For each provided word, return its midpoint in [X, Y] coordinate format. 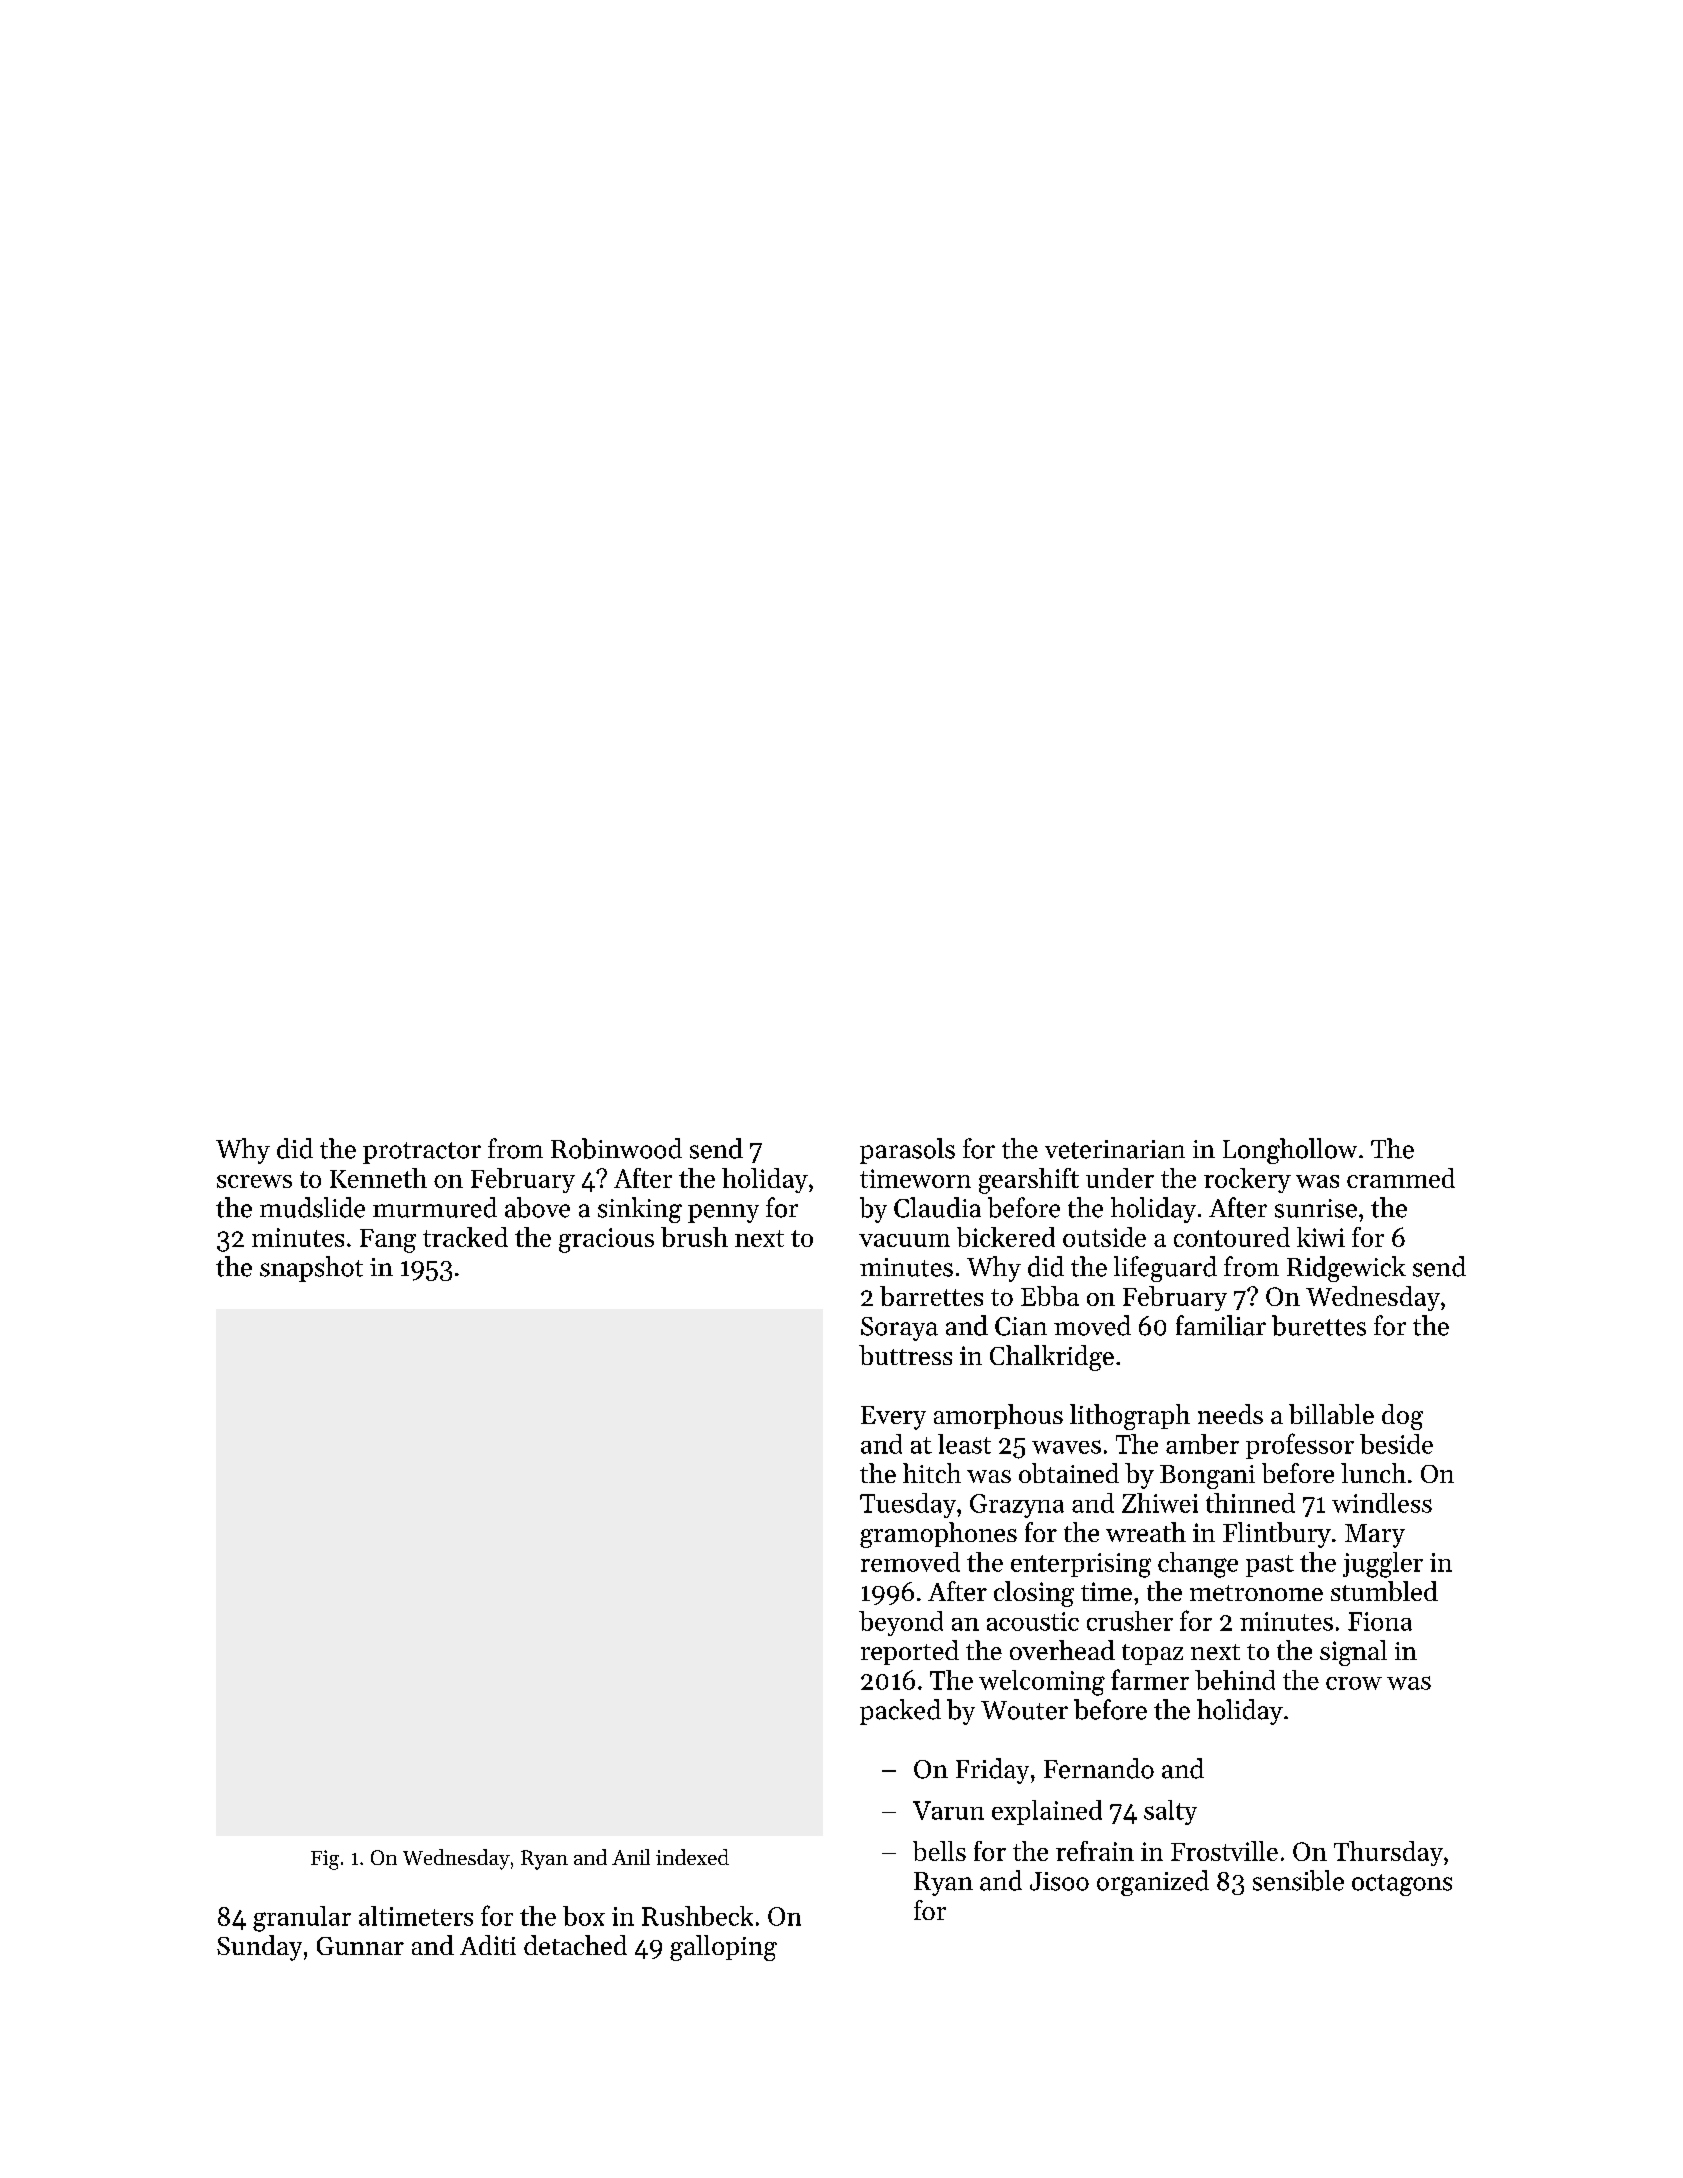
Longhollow [1290, 1151]
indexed [692, 1857]
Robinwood [616, 1148]
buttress [905, 1355]
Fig [325, 1860]
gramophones [938, 1535]
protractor [422, 1153]
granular [302, 1919]
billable [1331, 1414]
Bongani [1207, 1477]
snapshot [311, 1269]
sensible [1298, 1880]
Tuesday [908, 1505]
